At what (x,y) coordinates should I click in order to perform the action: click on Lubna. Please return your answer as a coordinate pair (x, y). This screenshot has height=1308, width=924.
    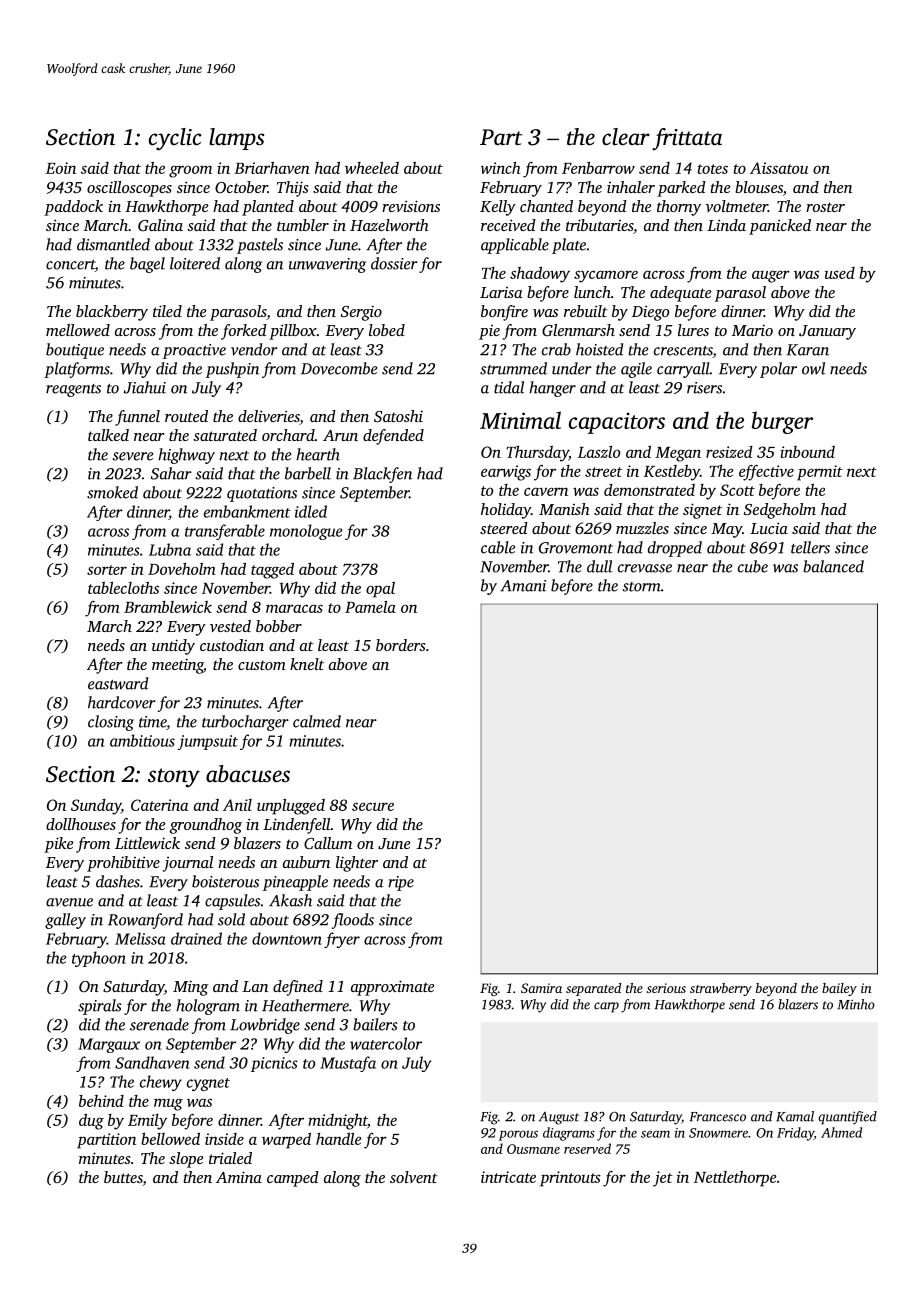
    Looking at the image, I should click on (170, 549).
